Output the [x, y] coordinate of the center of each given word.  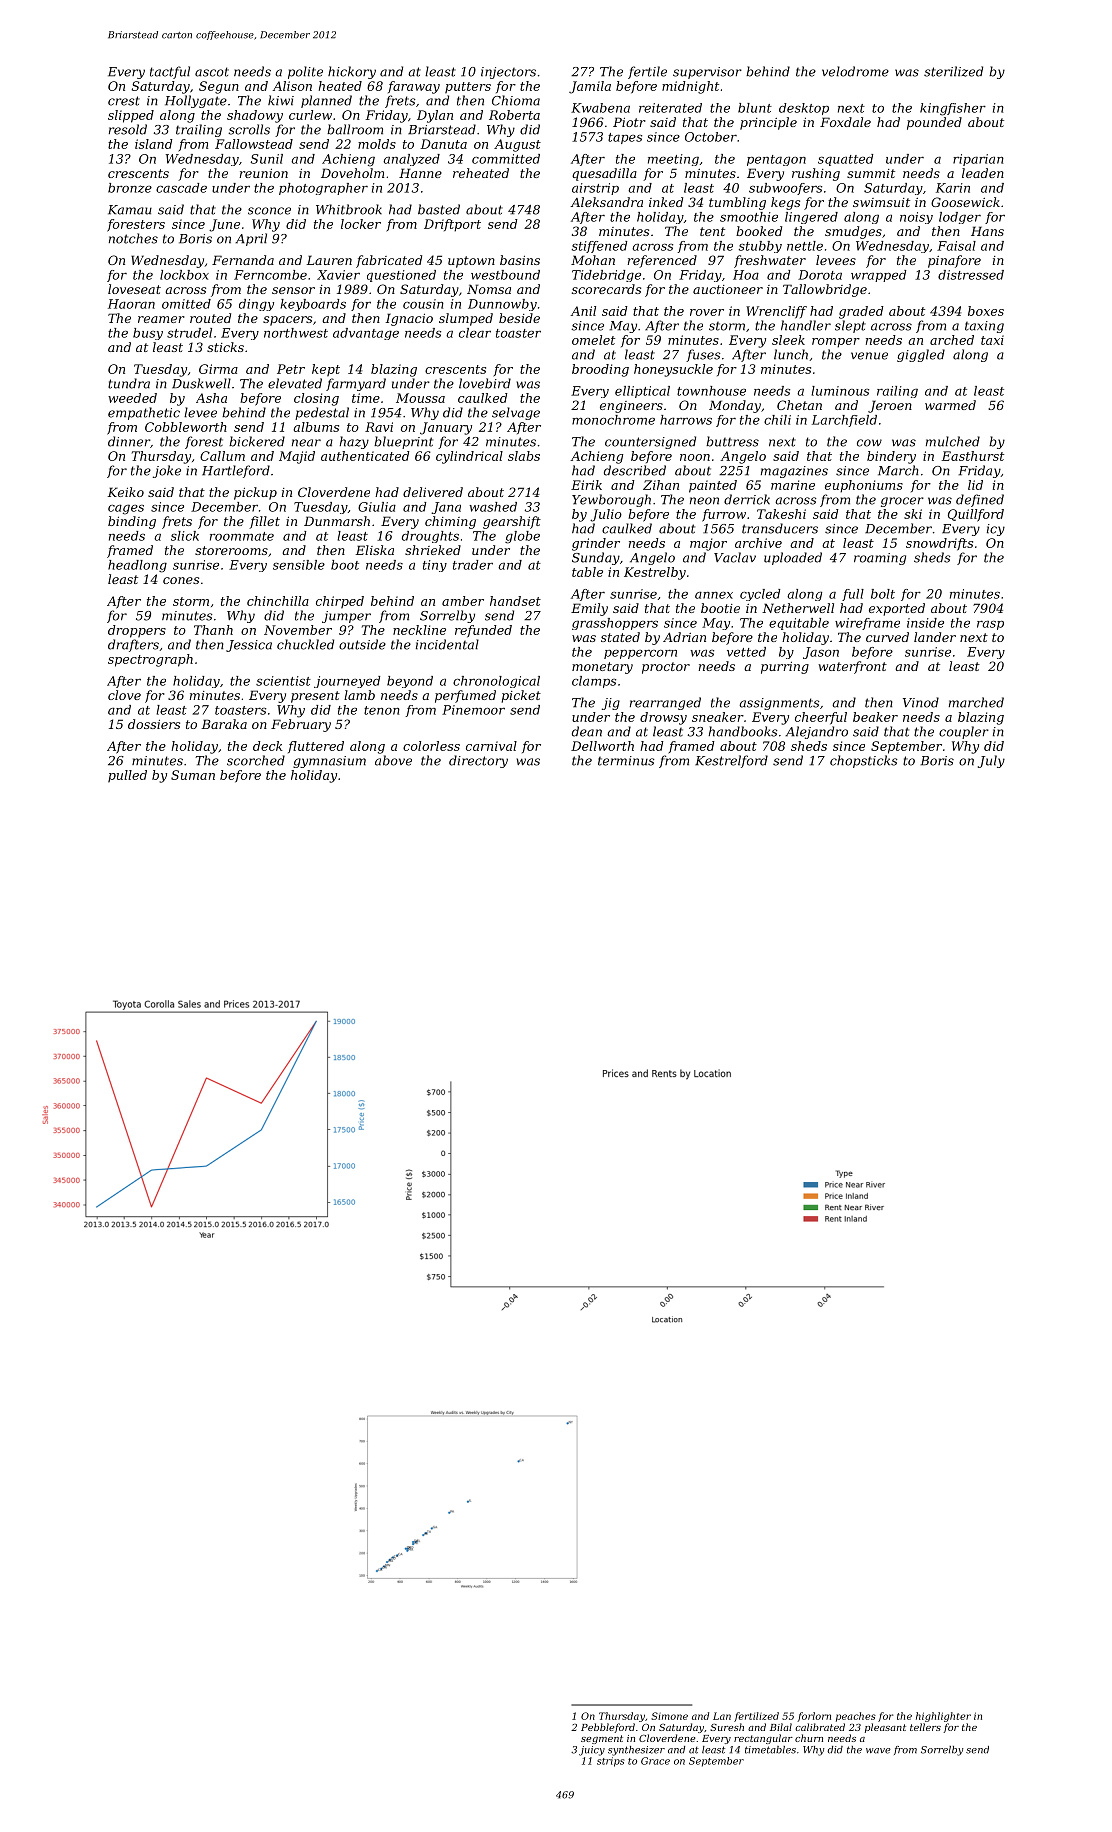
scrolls [249, 129]
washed [493, 507]
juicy [592, 1751]
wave [878, 1751]
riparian [978, 160]
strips [610, 1762]
